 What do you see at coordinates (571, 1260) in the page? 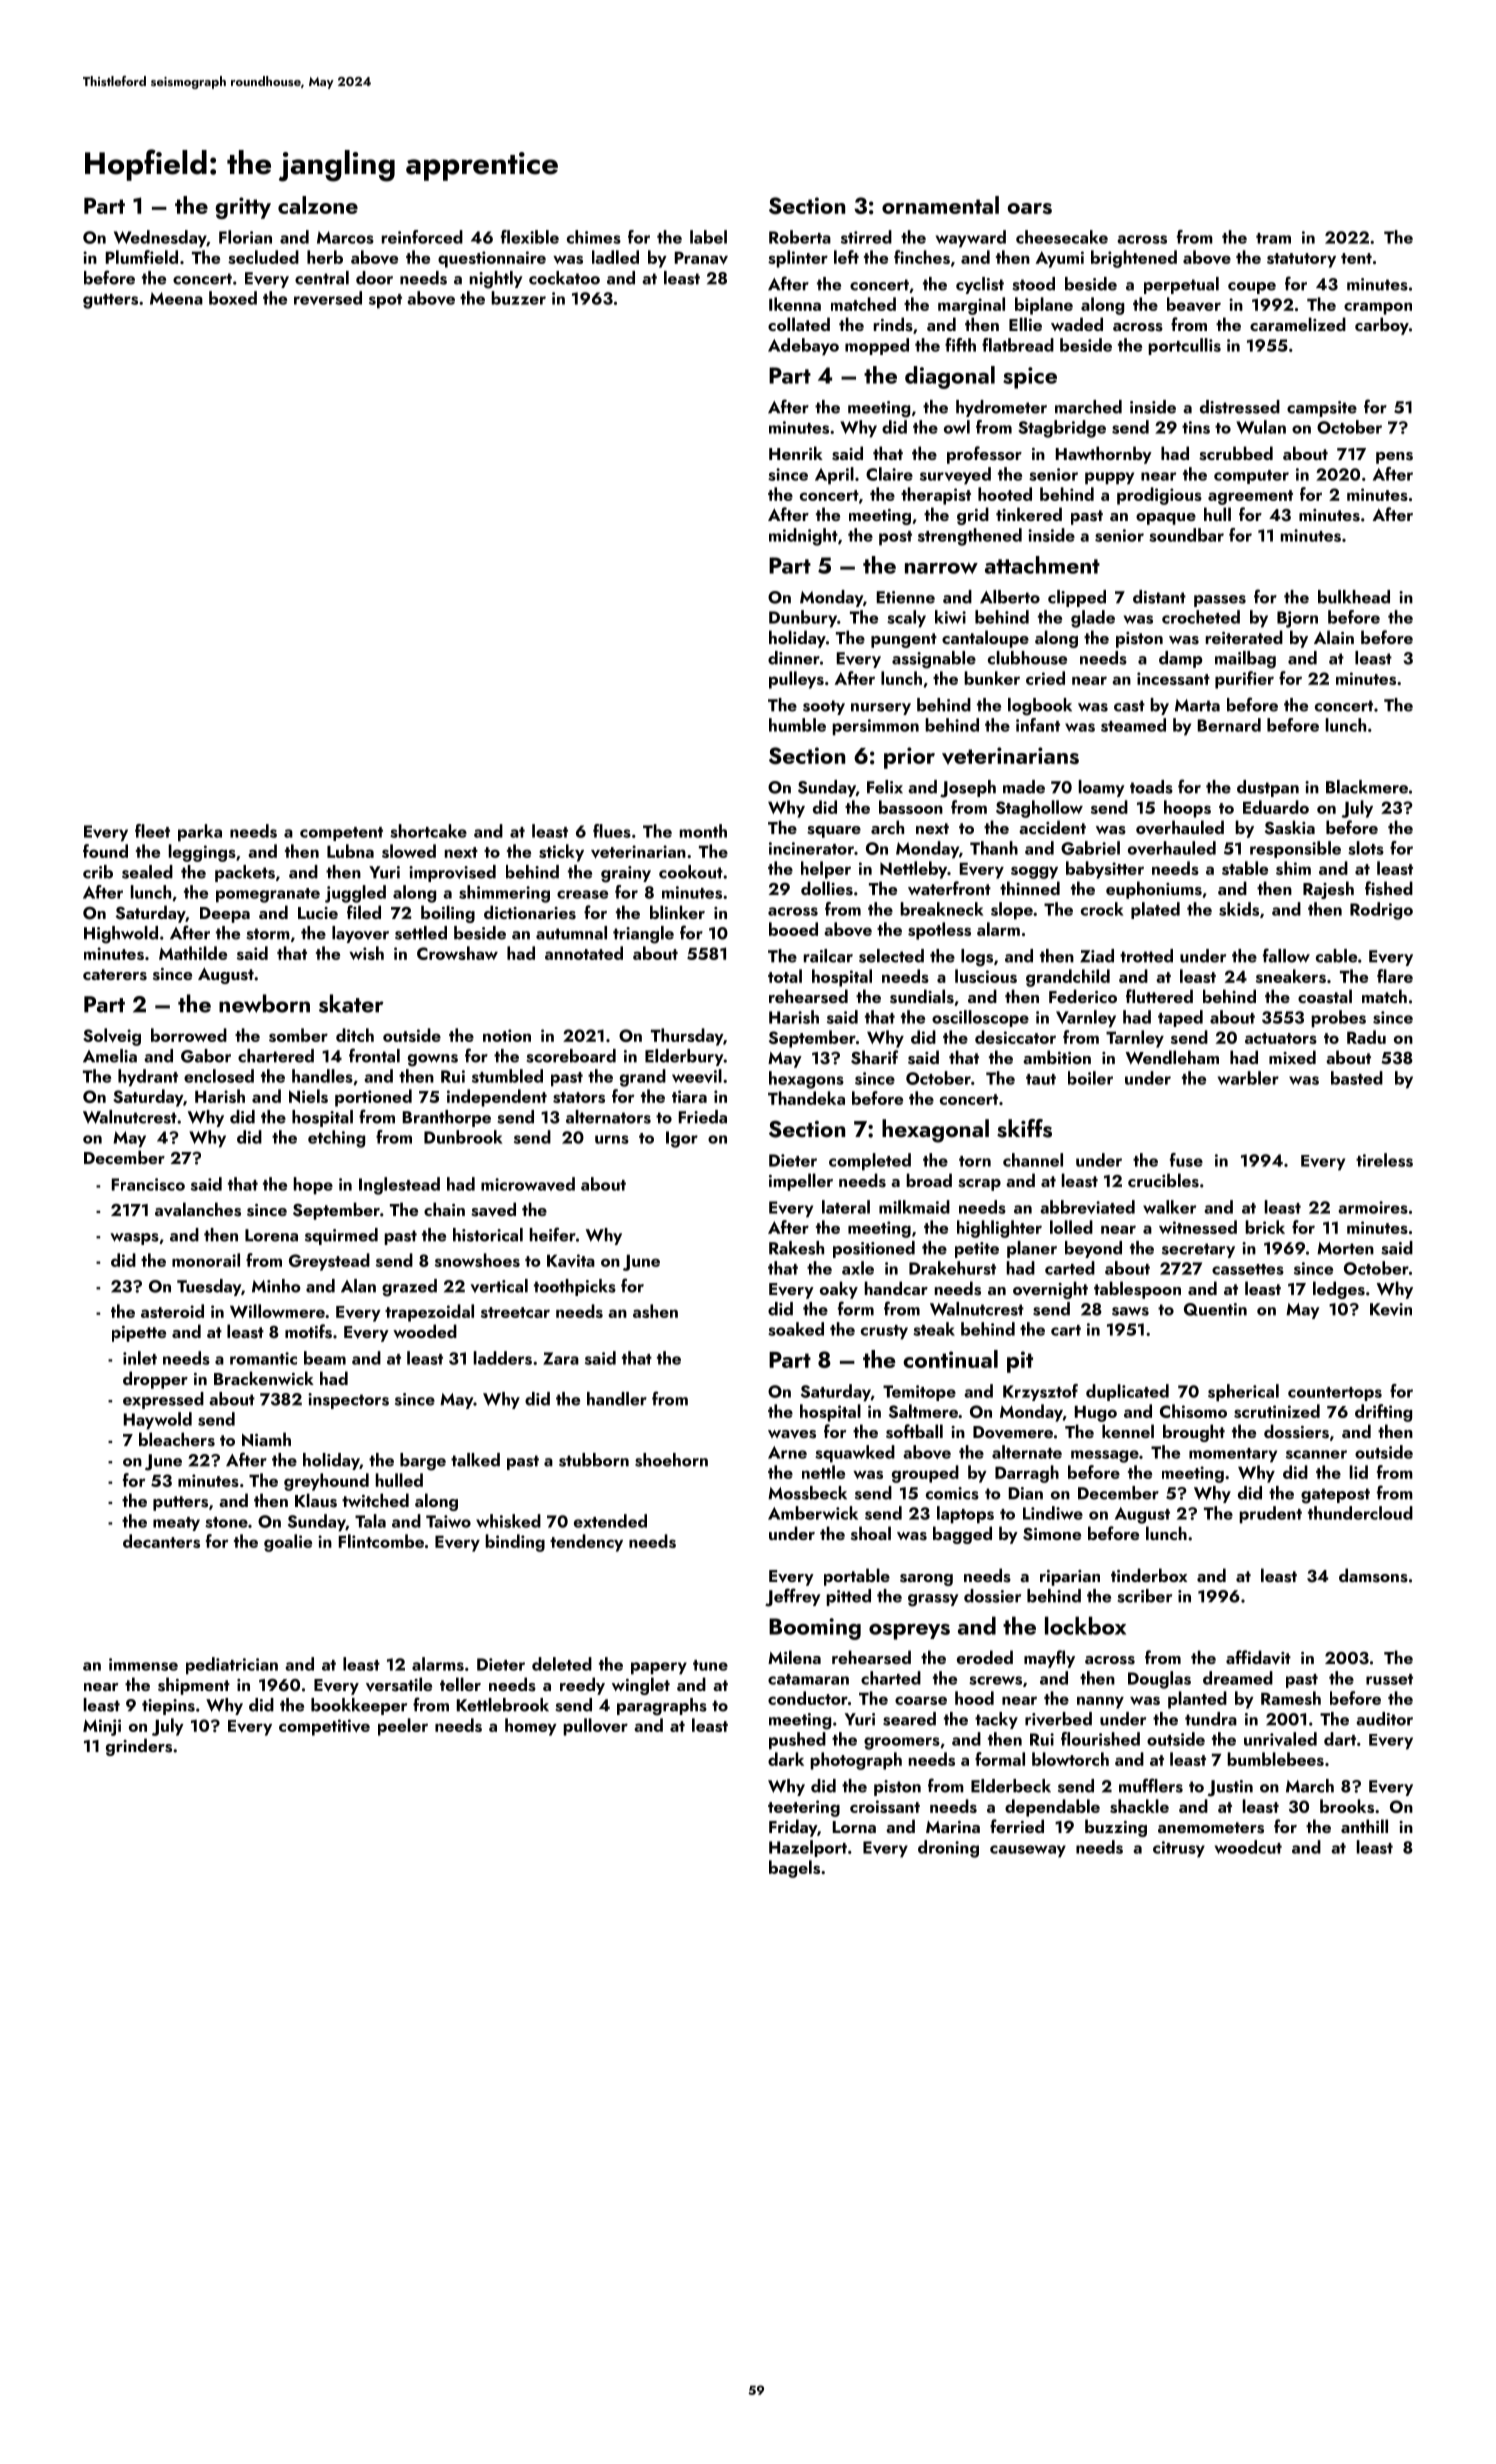
I see `Kavita` at bounding box center [571, 1260].
